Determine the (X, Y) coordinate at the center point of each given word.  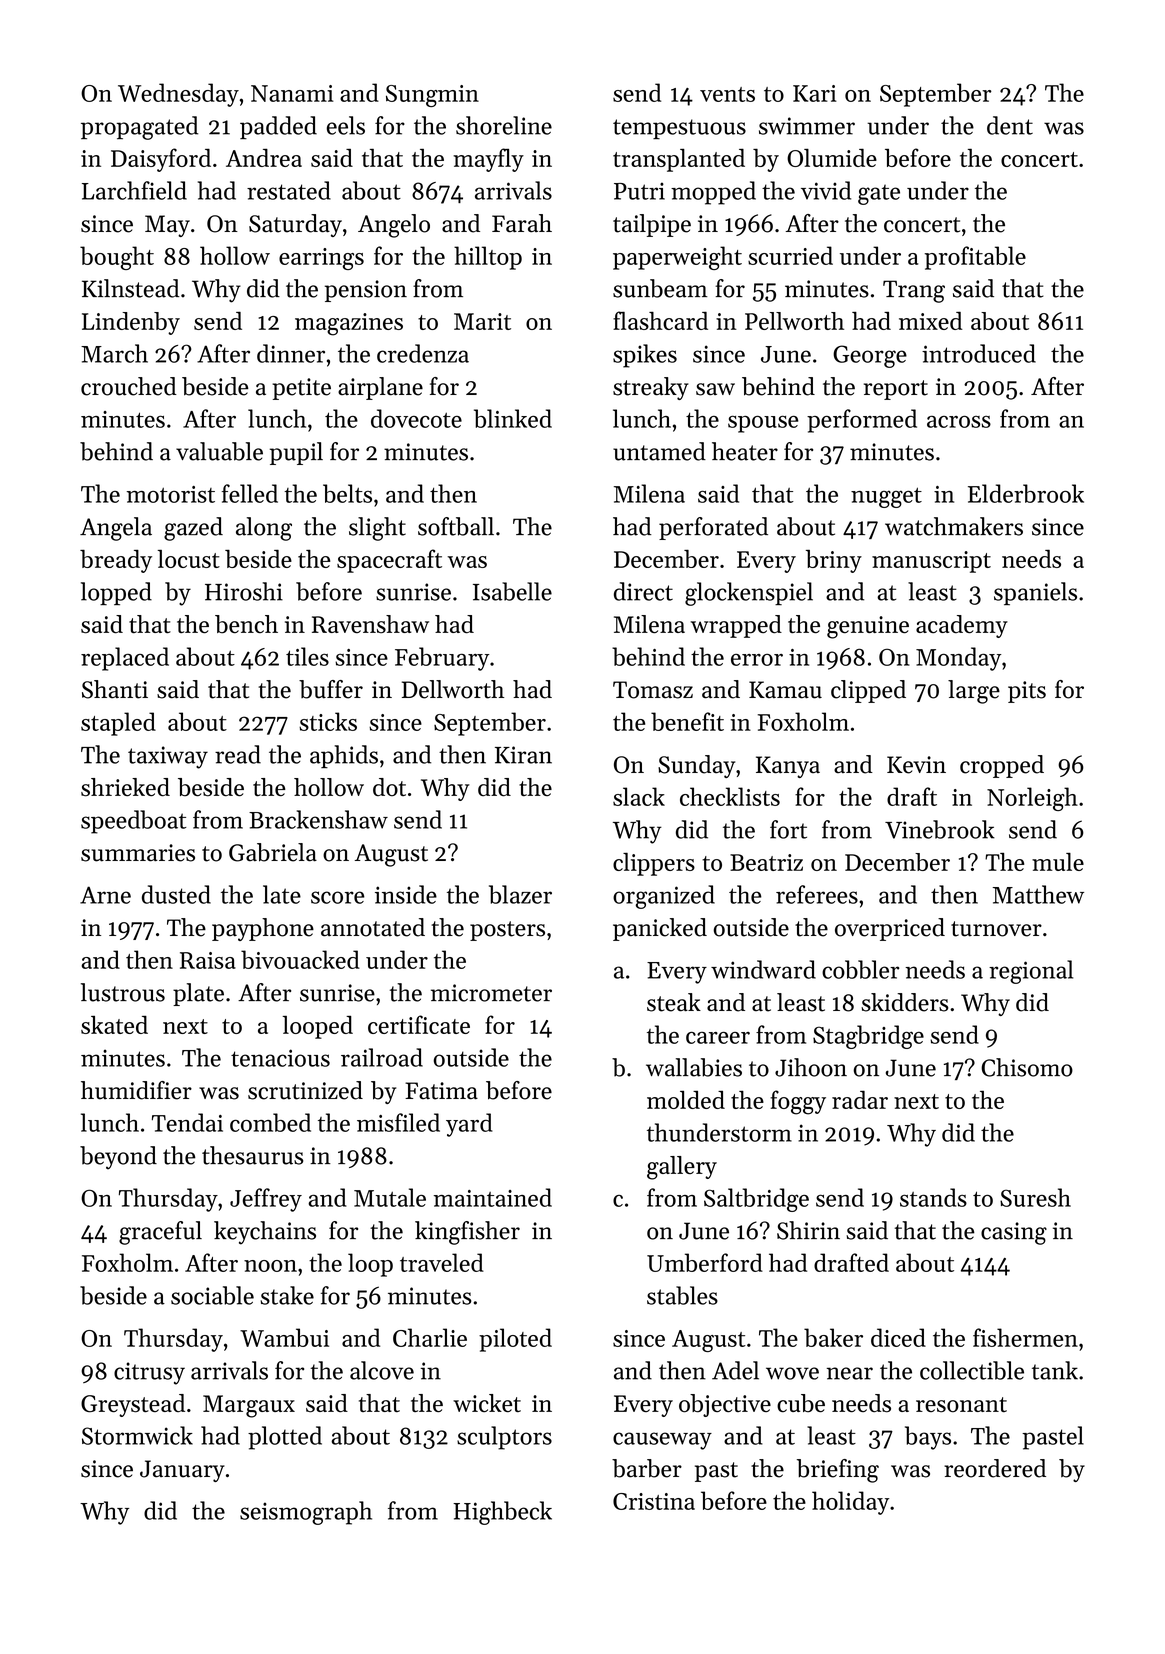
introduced (979, 353)
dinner (291, 353)
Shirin (808, 1230)
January (182, 1471)
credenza (423, 353)
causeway (662, 1441)
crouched (129, 386)
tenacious (280, 1058)
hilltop (488, 258)
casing (1014, 1233)
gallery (682, 1168)
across (959, 421)
